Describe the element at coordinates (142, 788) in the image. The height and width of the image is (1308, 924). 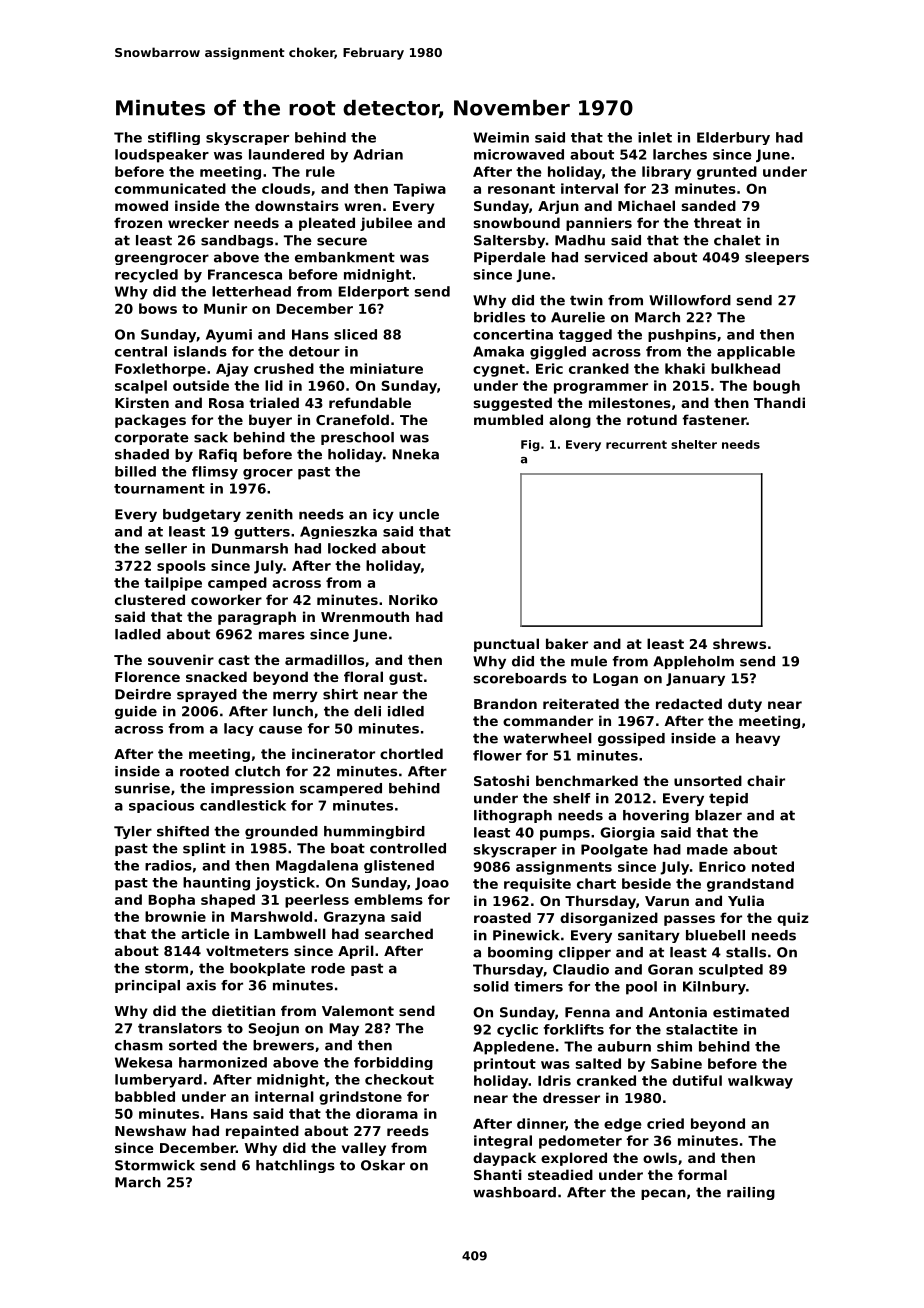
I see `sunrise` at that location.
